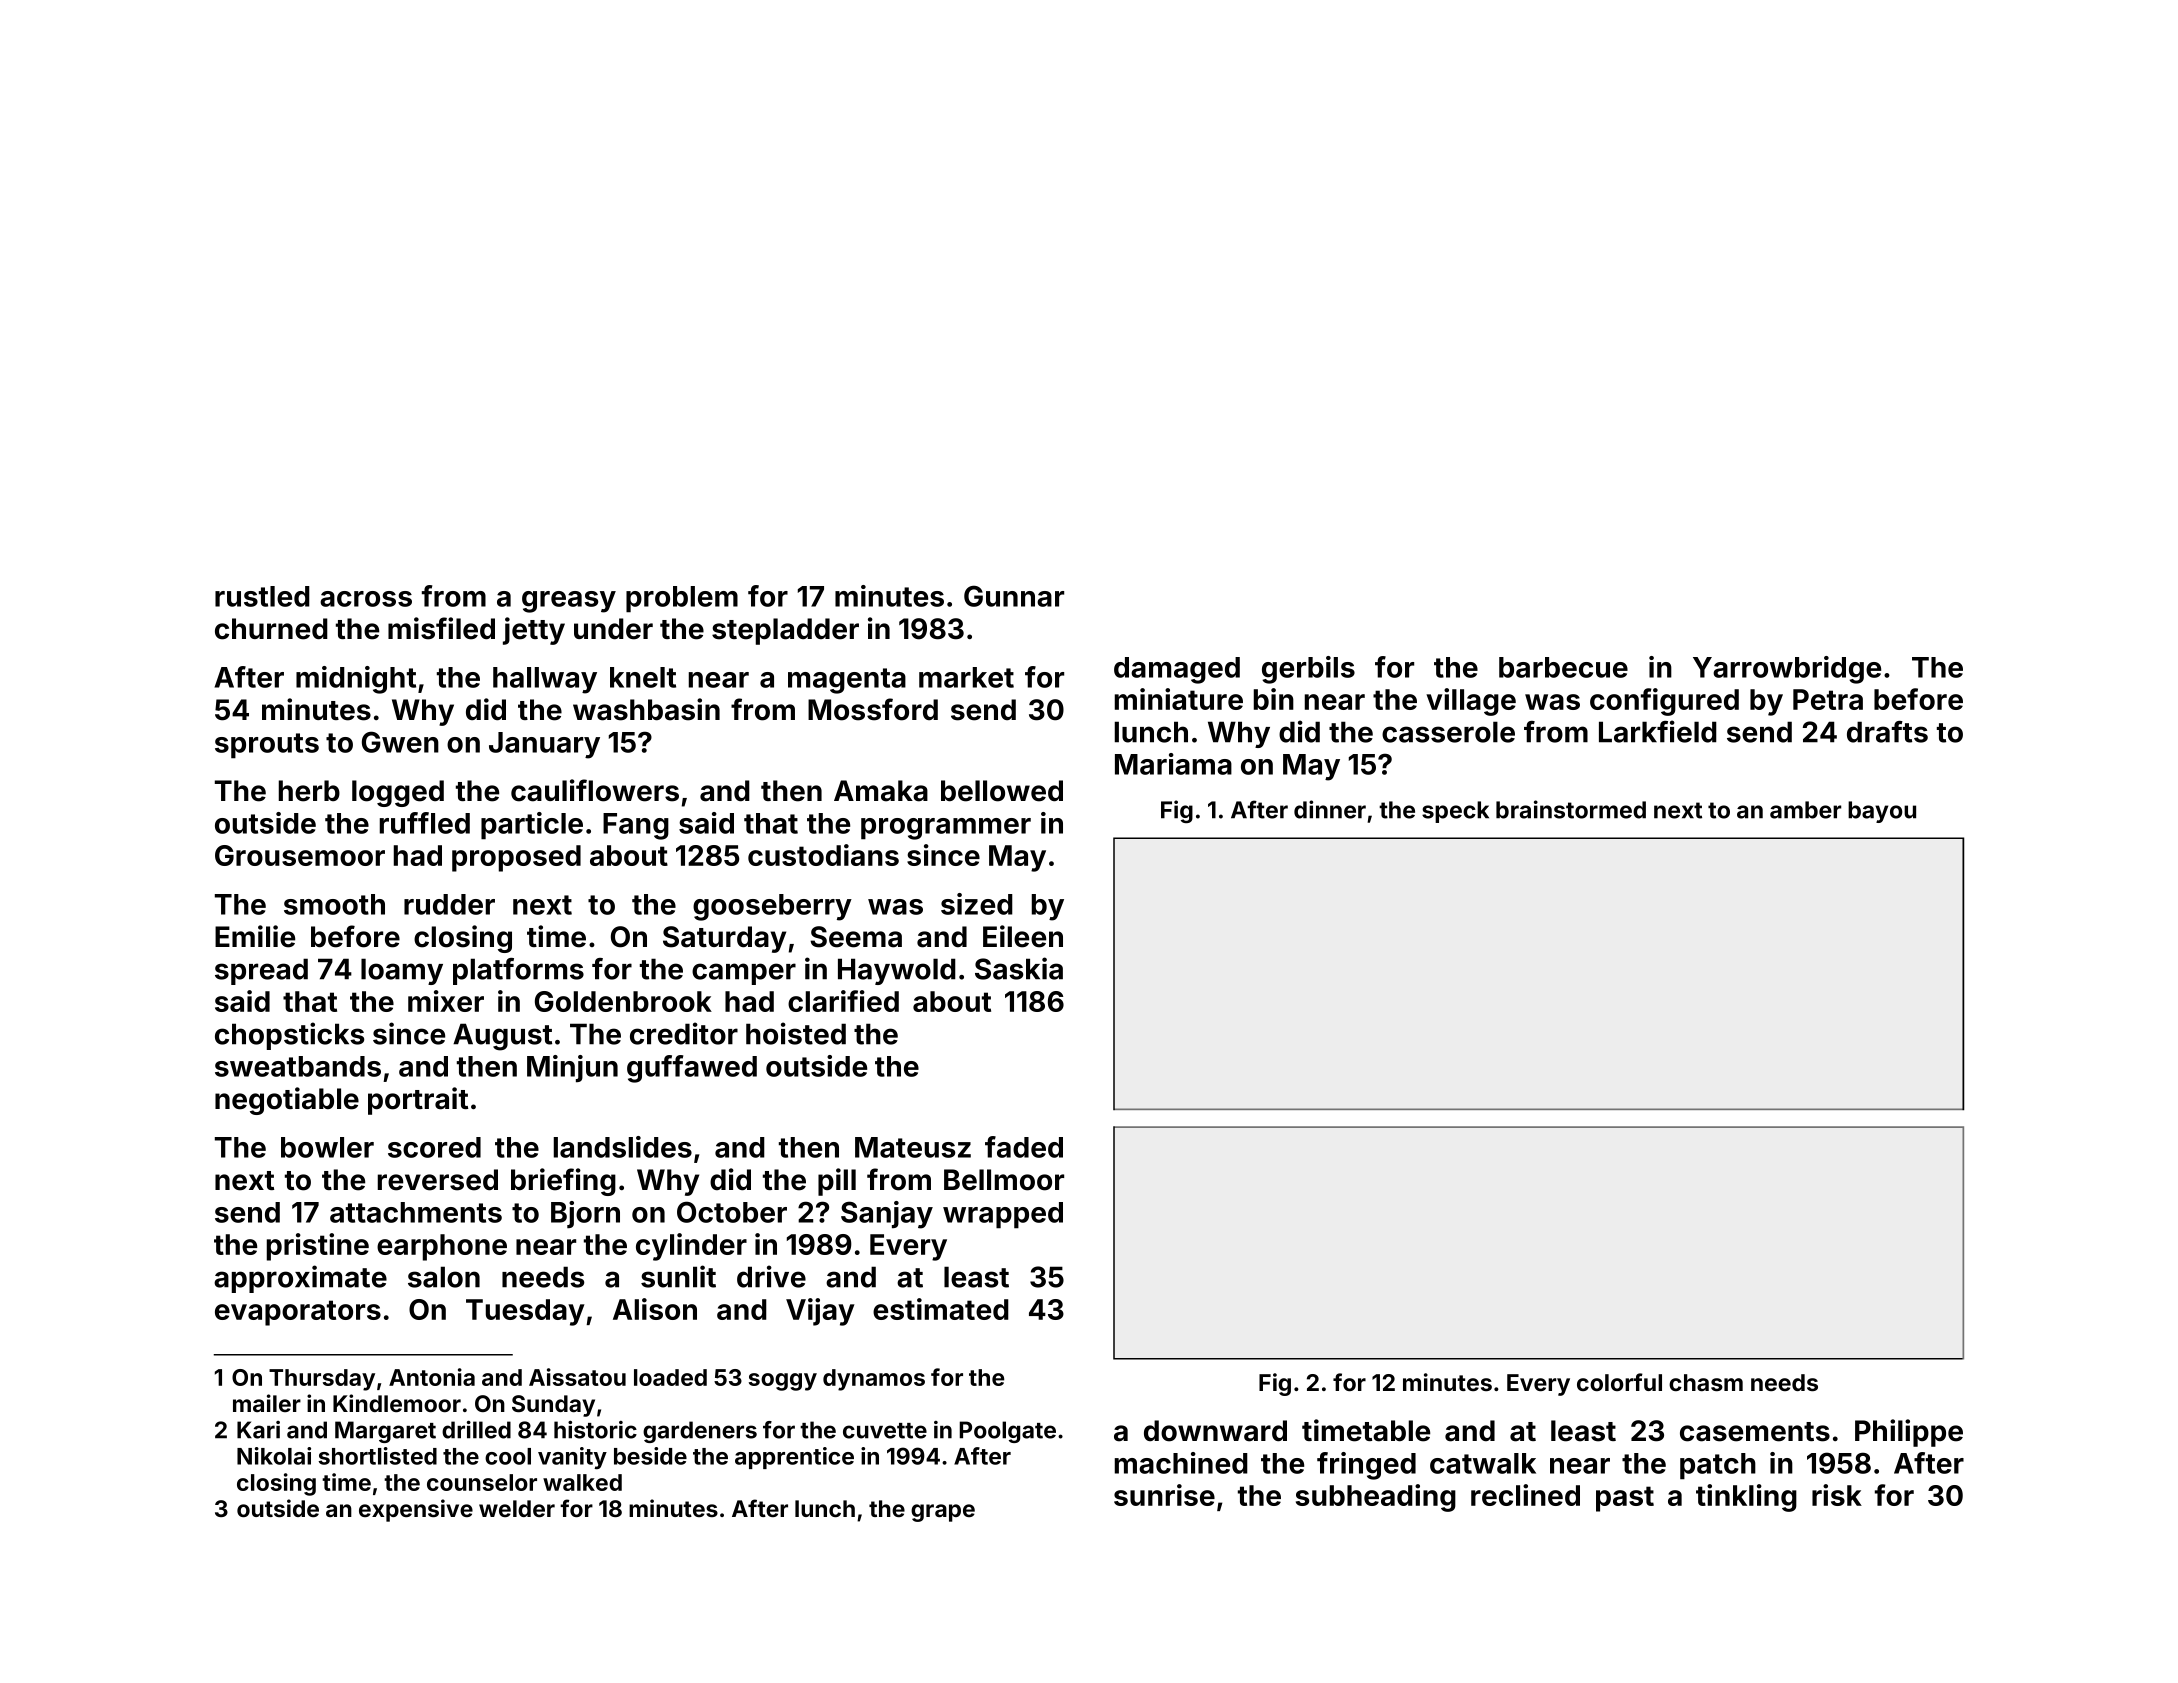 This screenshot has height=1683, width=2178. Describe the element at coordinates (1882, 812) in the screenshot. I see `bayou` at that location.
